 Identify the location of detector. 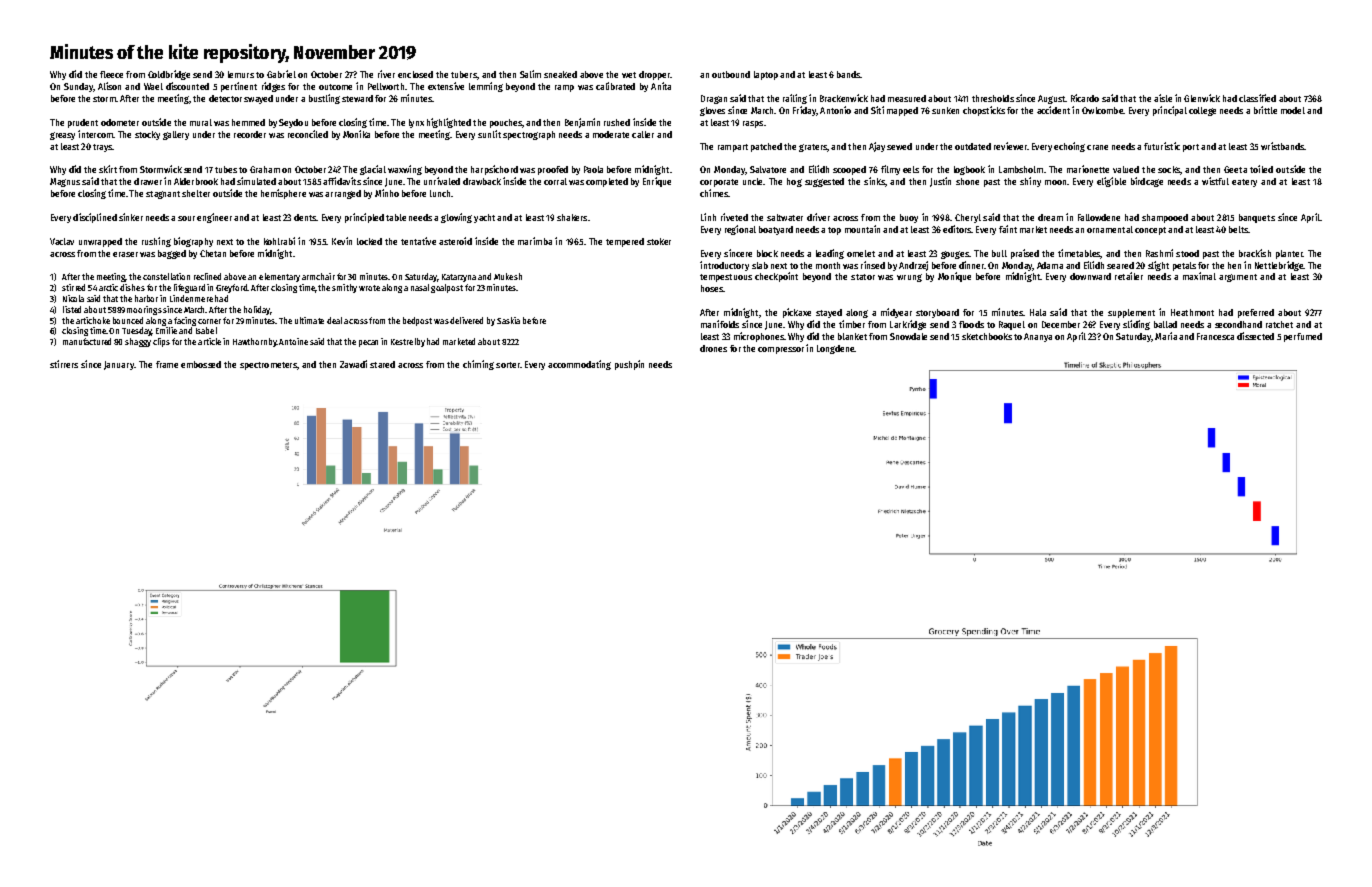
(225, 98).
